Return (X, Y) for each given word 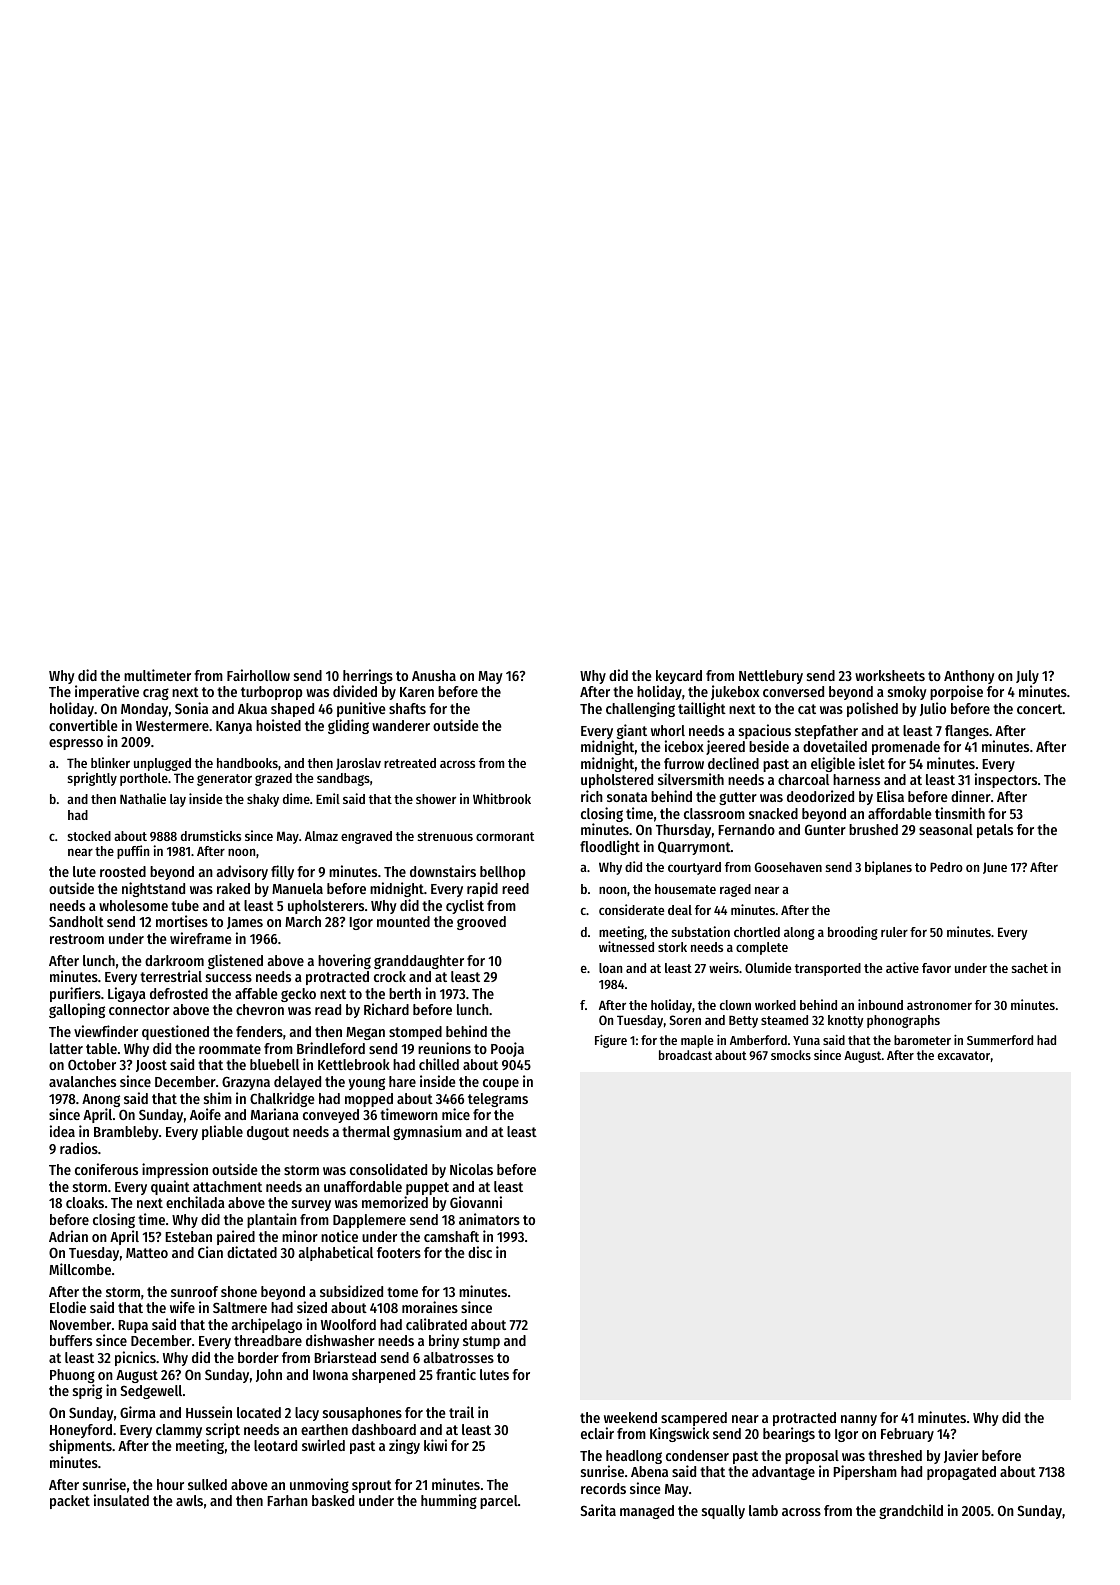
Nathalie (143, 798)
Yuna (806, 1040)
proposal (812, 1457)
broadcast (685, 1055)
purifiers (75, 994)
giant (632, 731)
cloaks (85, 1202)
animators (489, 1219)
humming (449, 1501)
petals (995, 831)
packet (70, 1502)
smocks (791, 1055)
